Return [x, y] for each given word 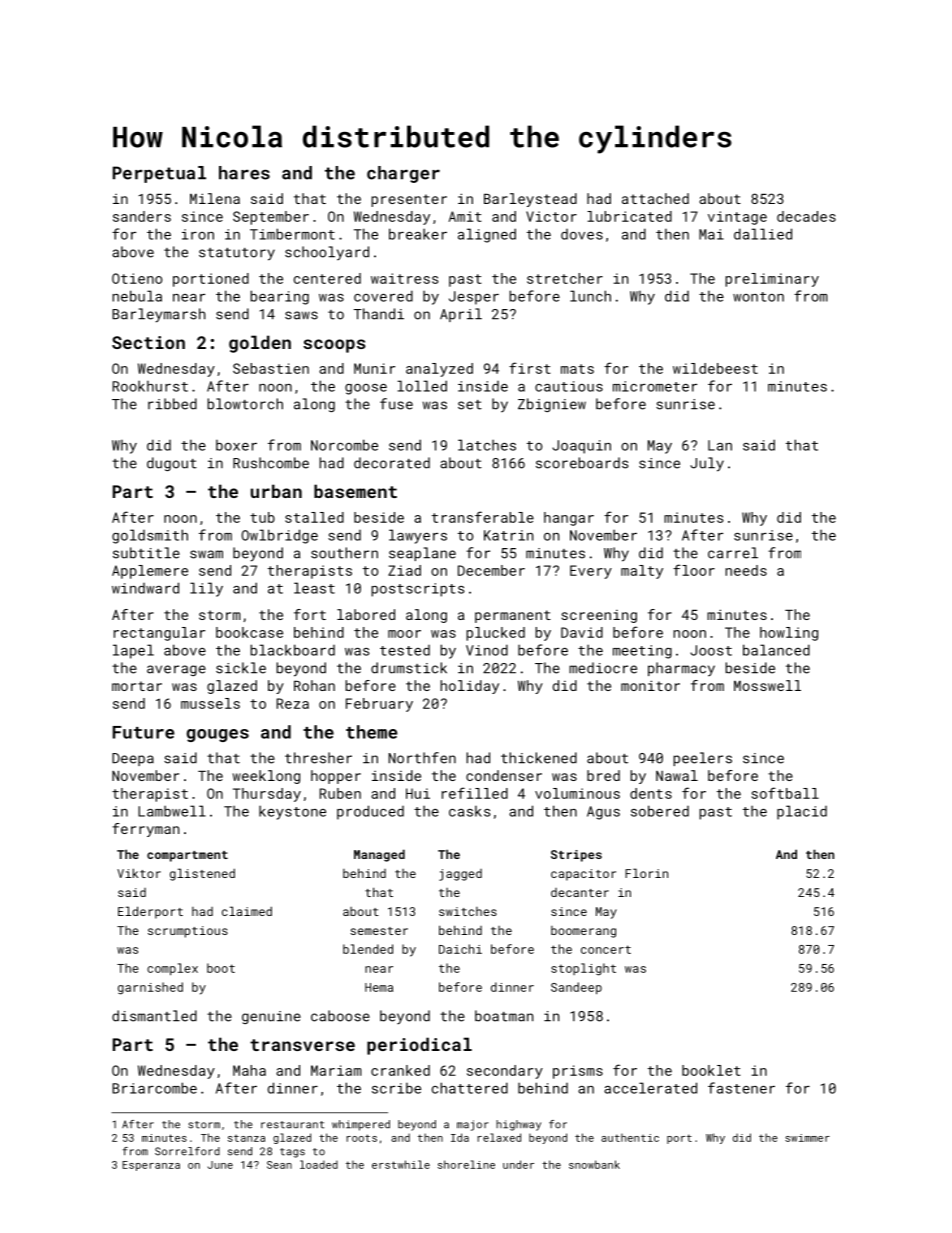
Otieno [137, 278]
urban [276, 491]
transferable [483, 517]
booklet [711, 1070]
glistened [202, 874]
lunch [590, 296]
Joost [711, 650]
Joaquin [581, 447]
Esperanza [151, 1166]
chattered [470, 1088]
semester [379, 931]
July [707, 464]
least [314, 588]
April [461, 315]
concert [606, 949]
